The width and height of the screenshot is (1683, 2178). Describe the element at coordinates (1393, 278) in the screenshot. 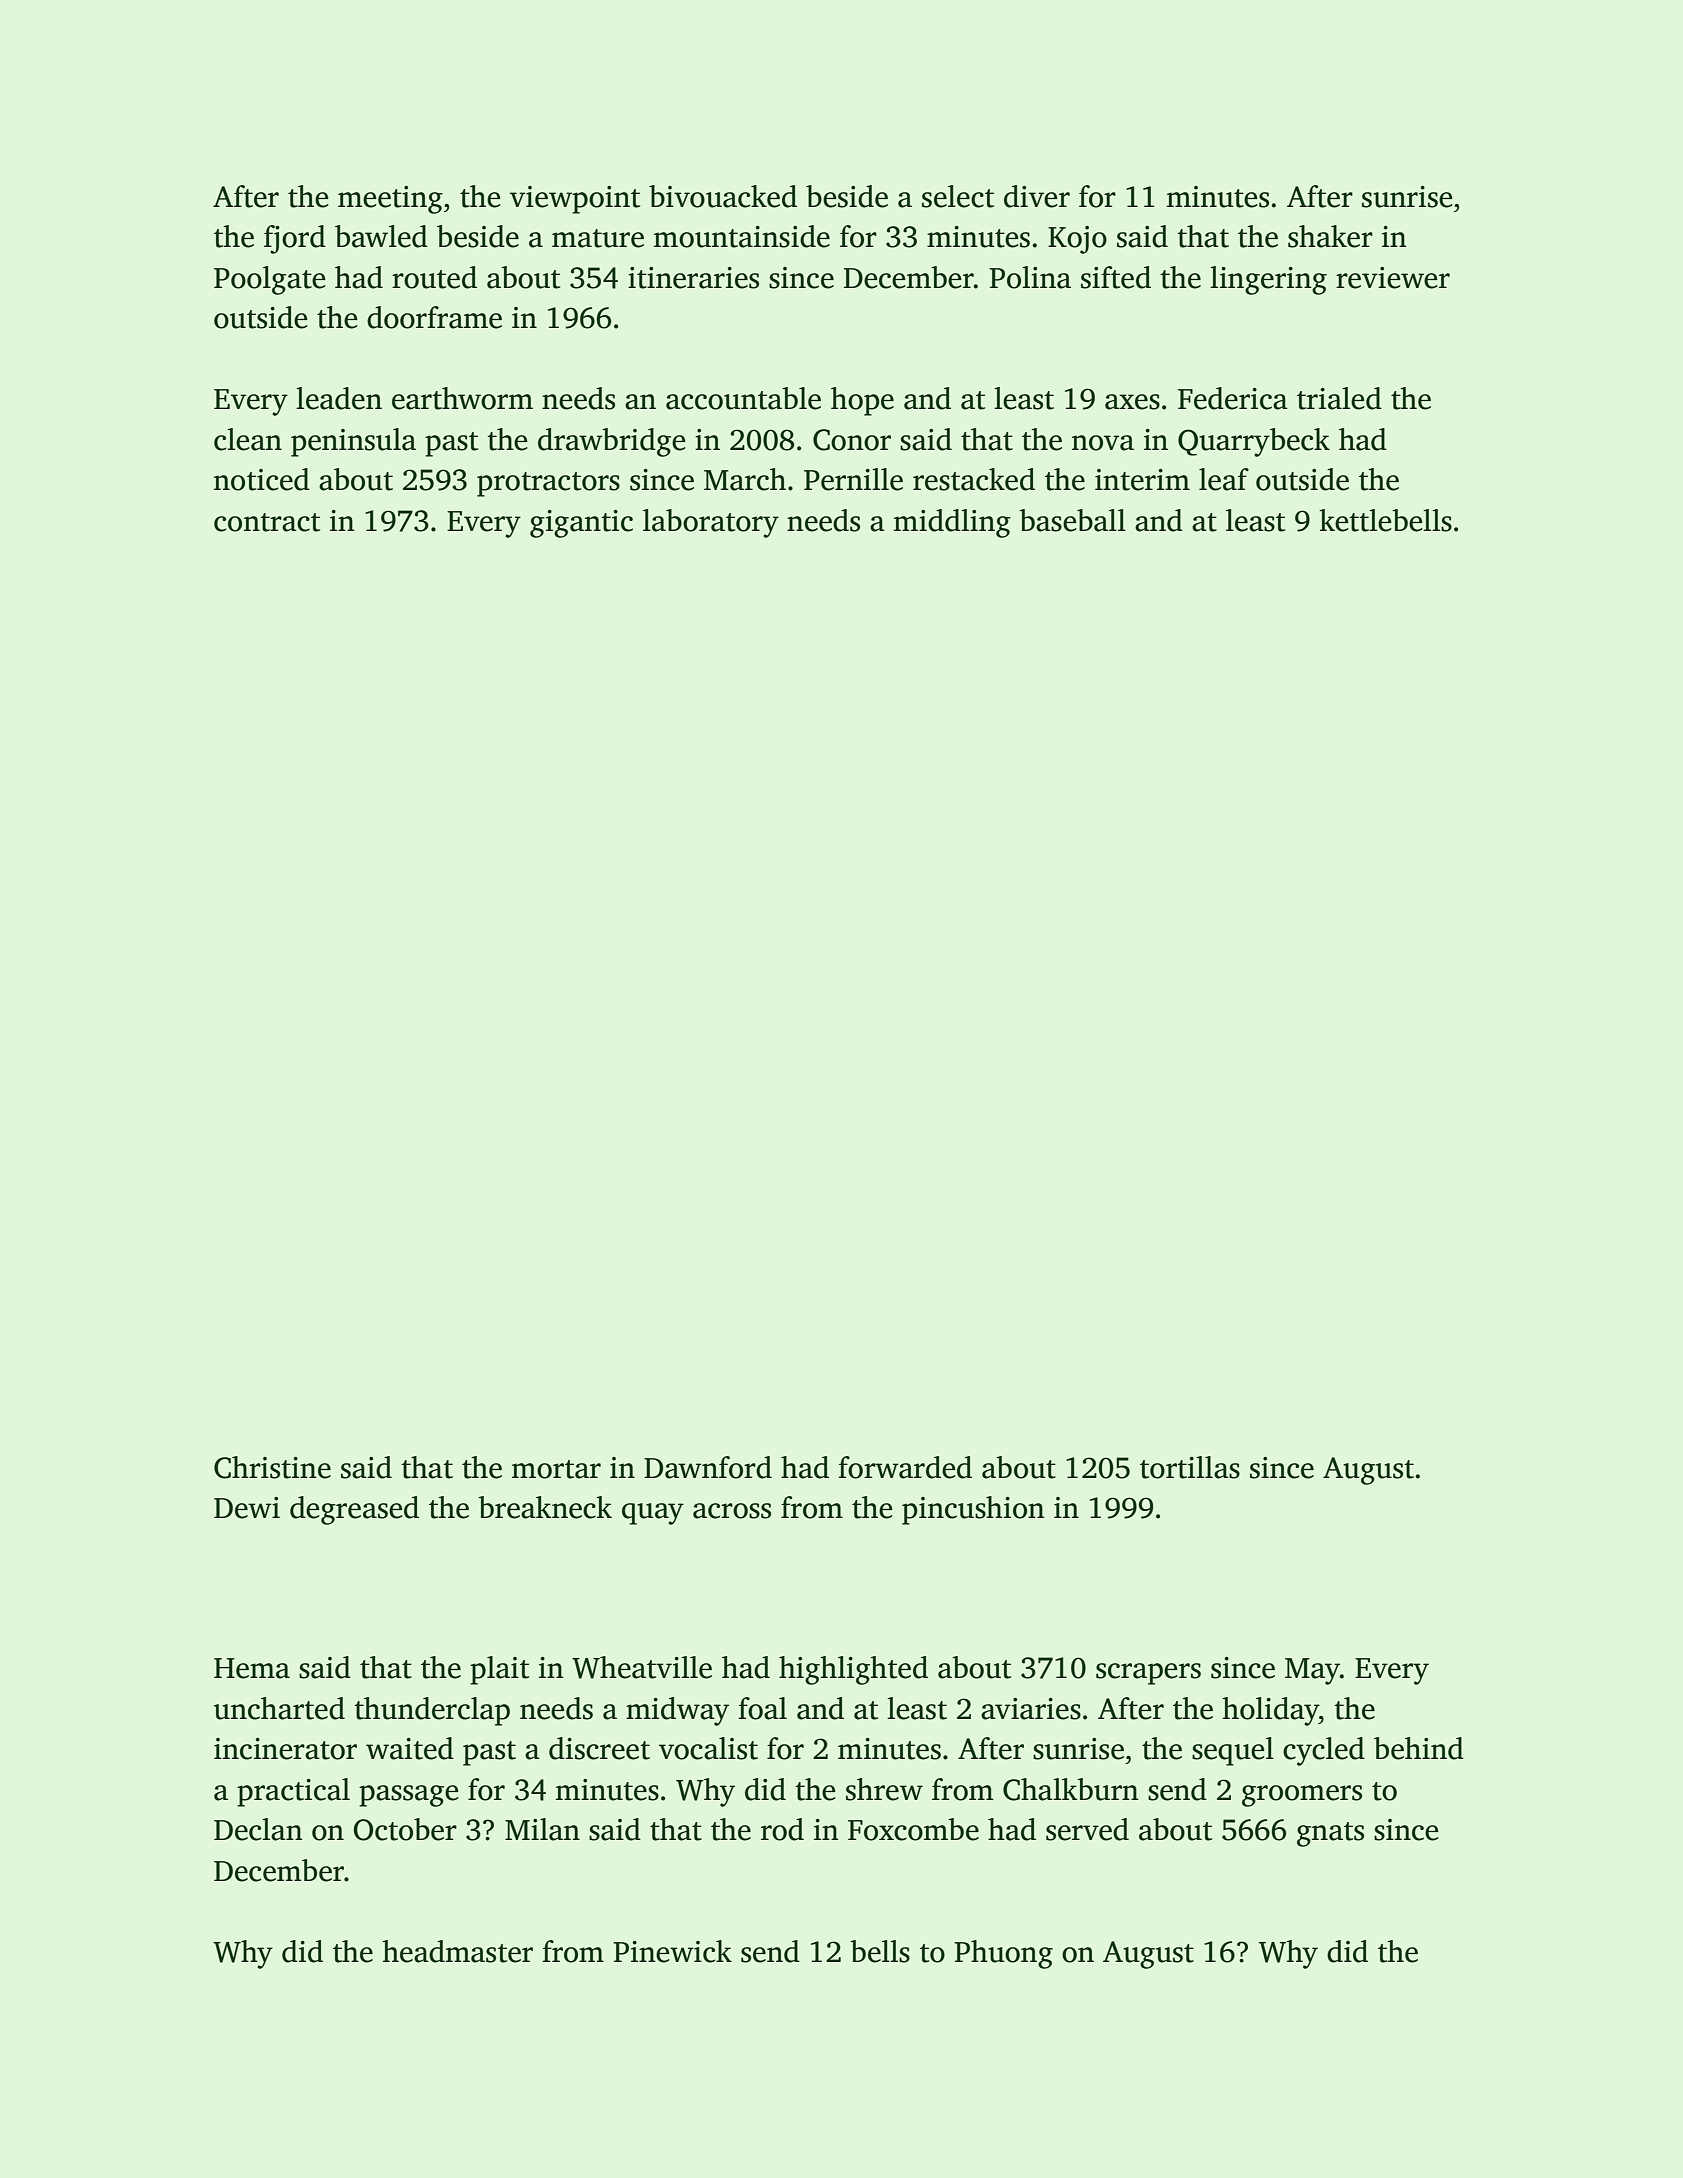

I see `reviewer` at that location.
